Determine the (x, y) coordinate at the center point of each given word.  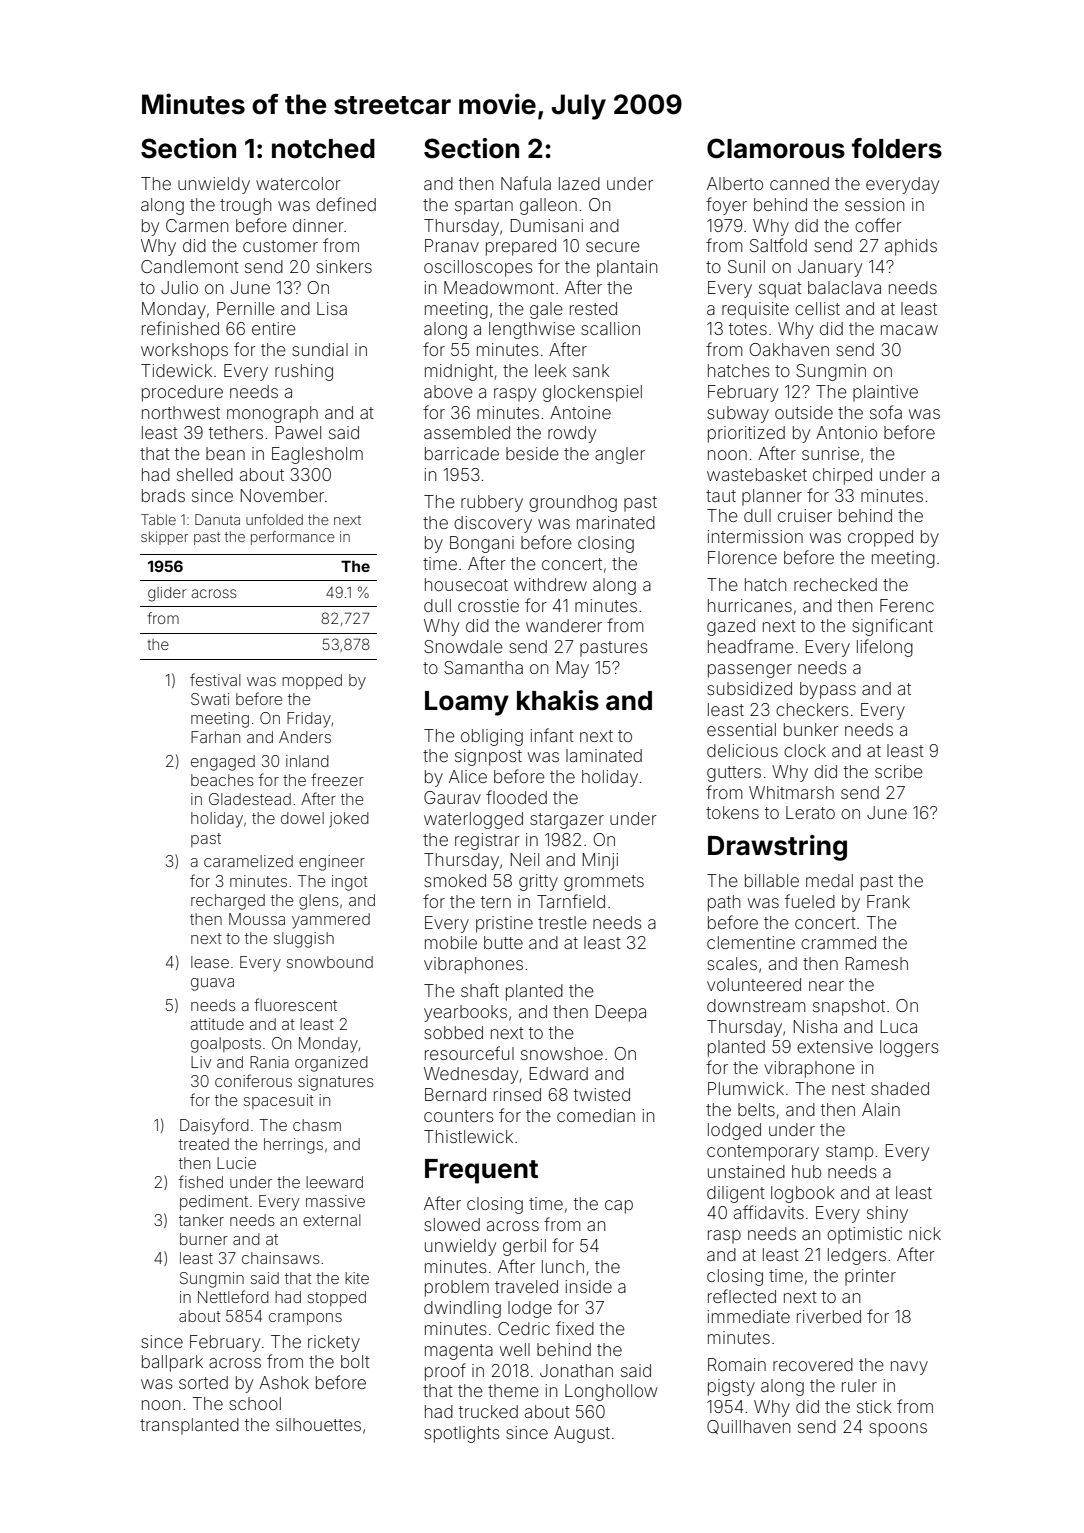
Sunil (746, 266)
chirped (842, 476)
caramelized (248, 861)
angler (620, 455)
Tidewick (176, 370)
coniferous (253, 1080)
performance (293, 538)
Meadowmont (499, 287)
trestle (562, 922)
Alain (881, 1109)
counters (459, 1116)
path (724, 903)
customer (280, 246)
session (874, 204)
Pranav (452, 245)
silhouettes (318, 1424)
